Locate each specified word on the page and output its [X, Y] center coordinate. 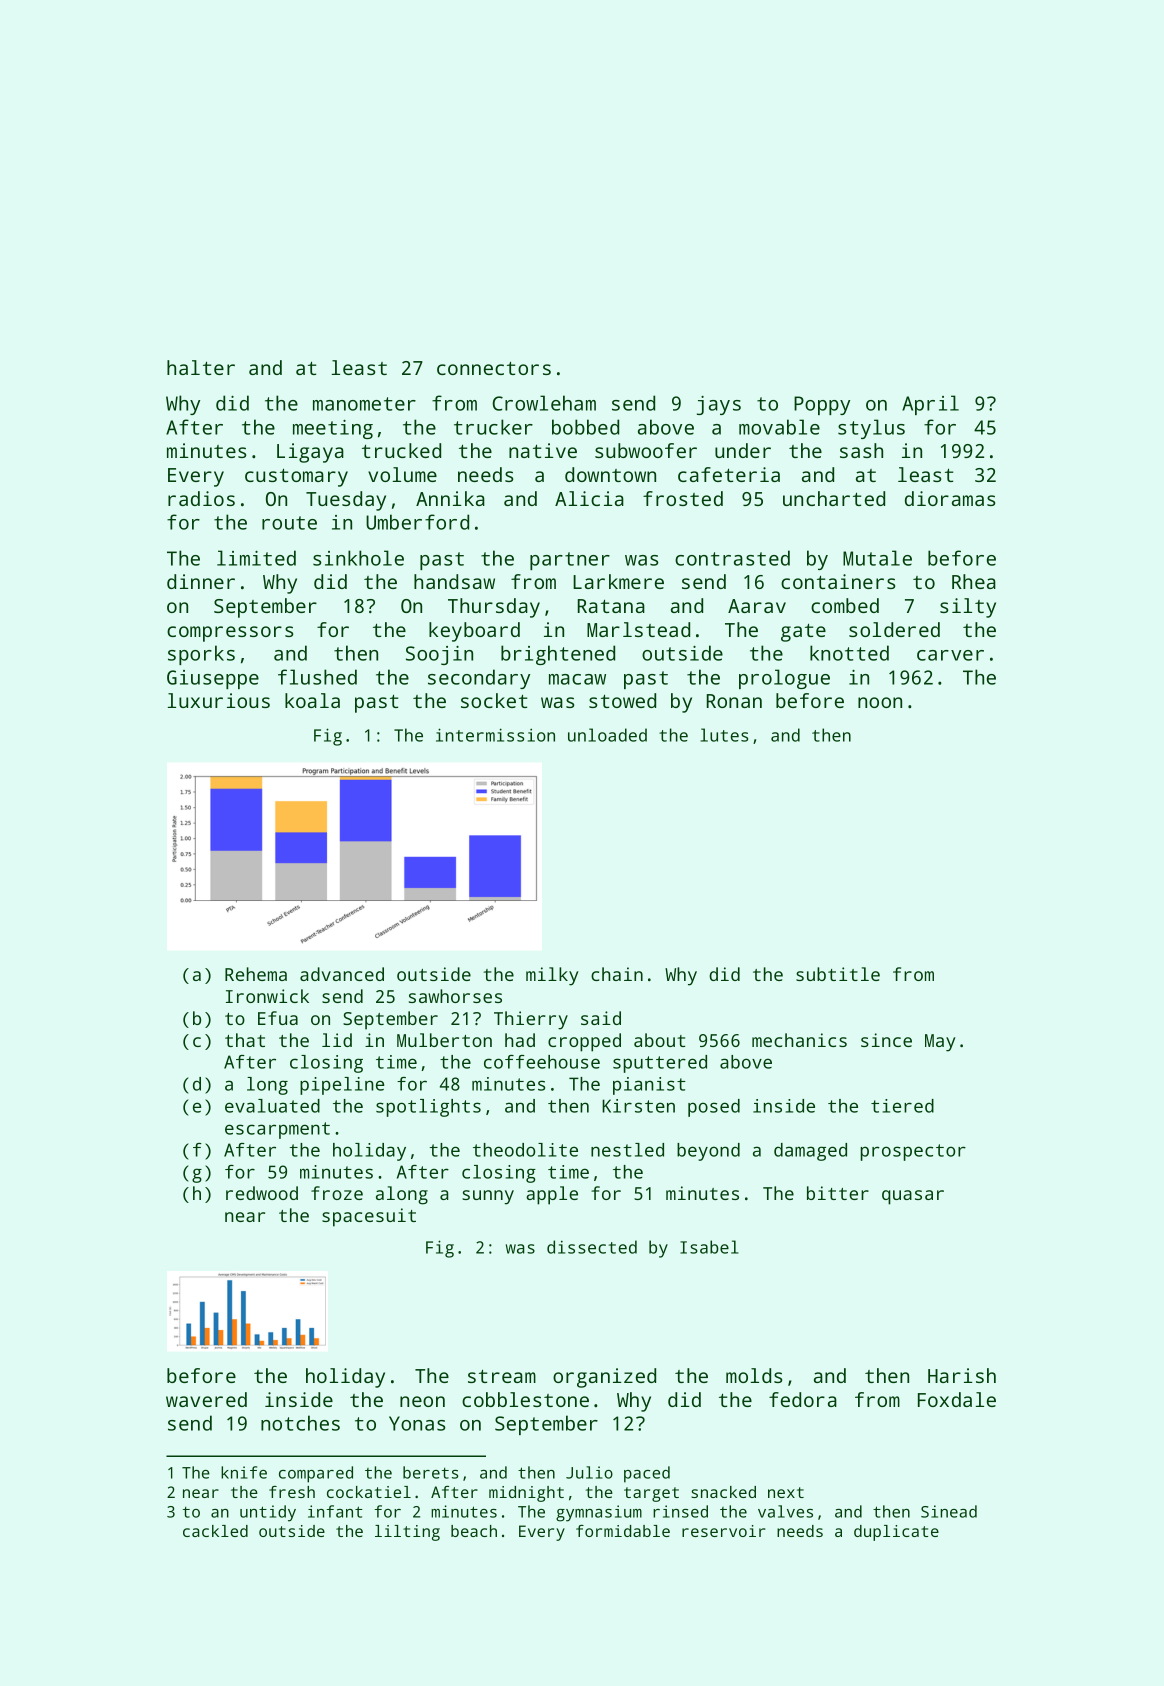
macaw [577, 679]
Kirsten [638, 1106]
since [886, 1040]
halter [201, 367]
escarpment [277, 1130]
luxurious [219, 700]
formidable [623, 1531]
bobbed [585, 427]
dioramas [950, 498]
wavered [206, 1399]
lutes [724, 735]
